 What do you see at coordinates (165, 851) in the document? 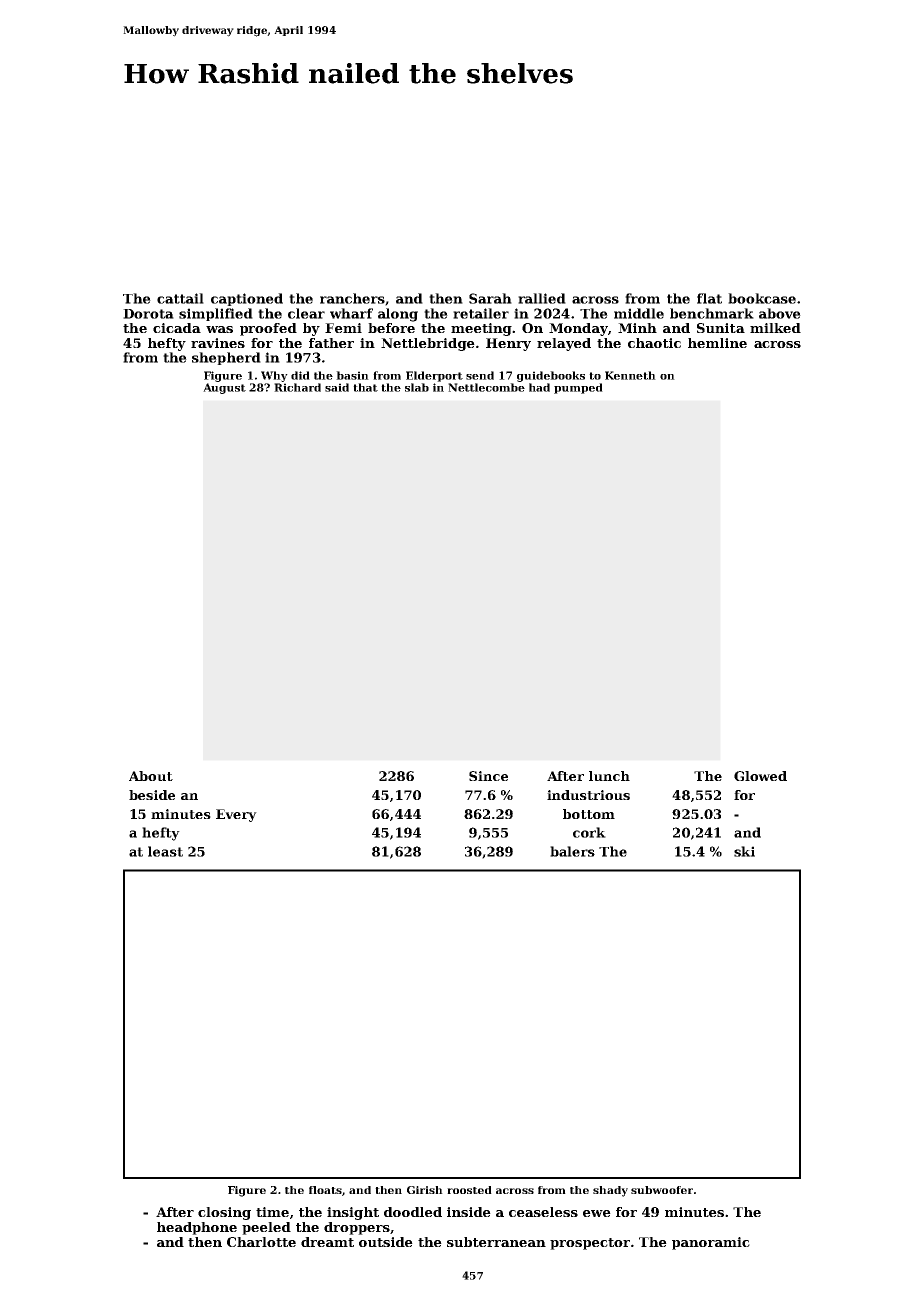
I see `least` at bounding box center [165, 851].
